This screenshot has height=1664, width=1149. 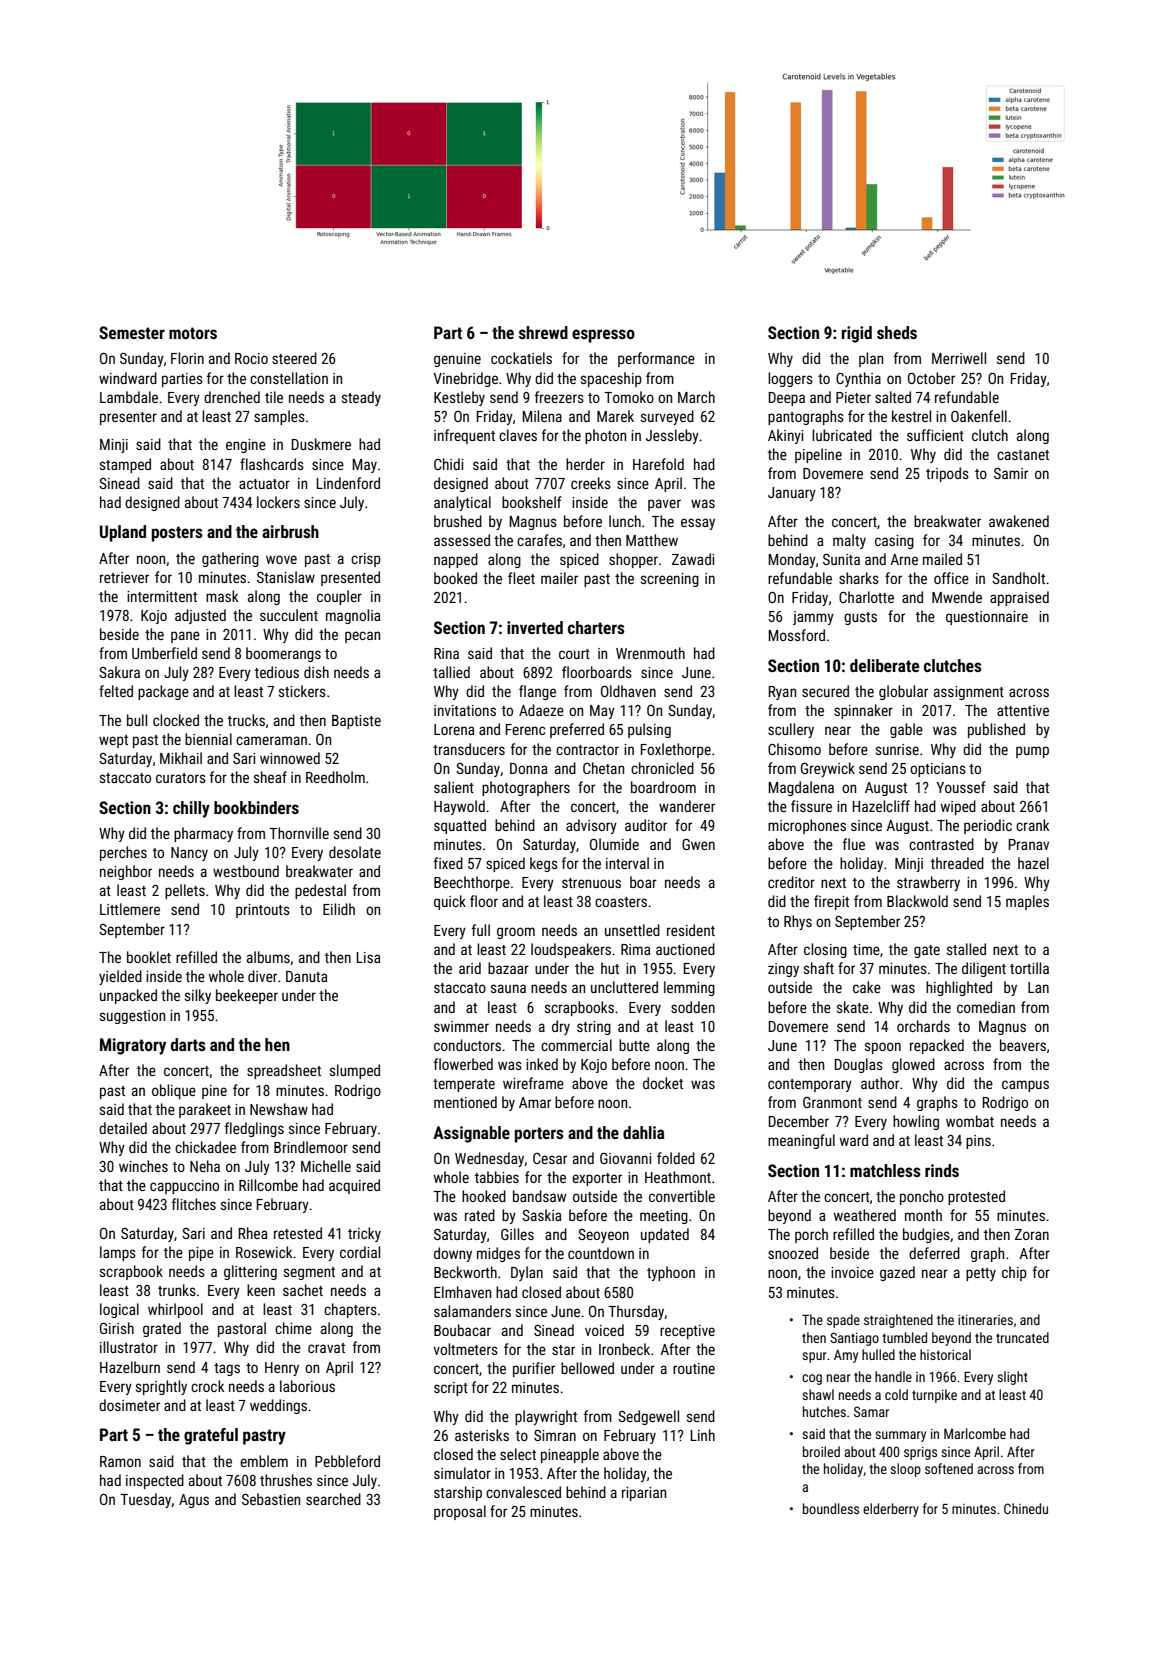 What do you see at coordinates (261, 1290) in the screenshot?
I see `keen` at bounding box center [261, 1290].
